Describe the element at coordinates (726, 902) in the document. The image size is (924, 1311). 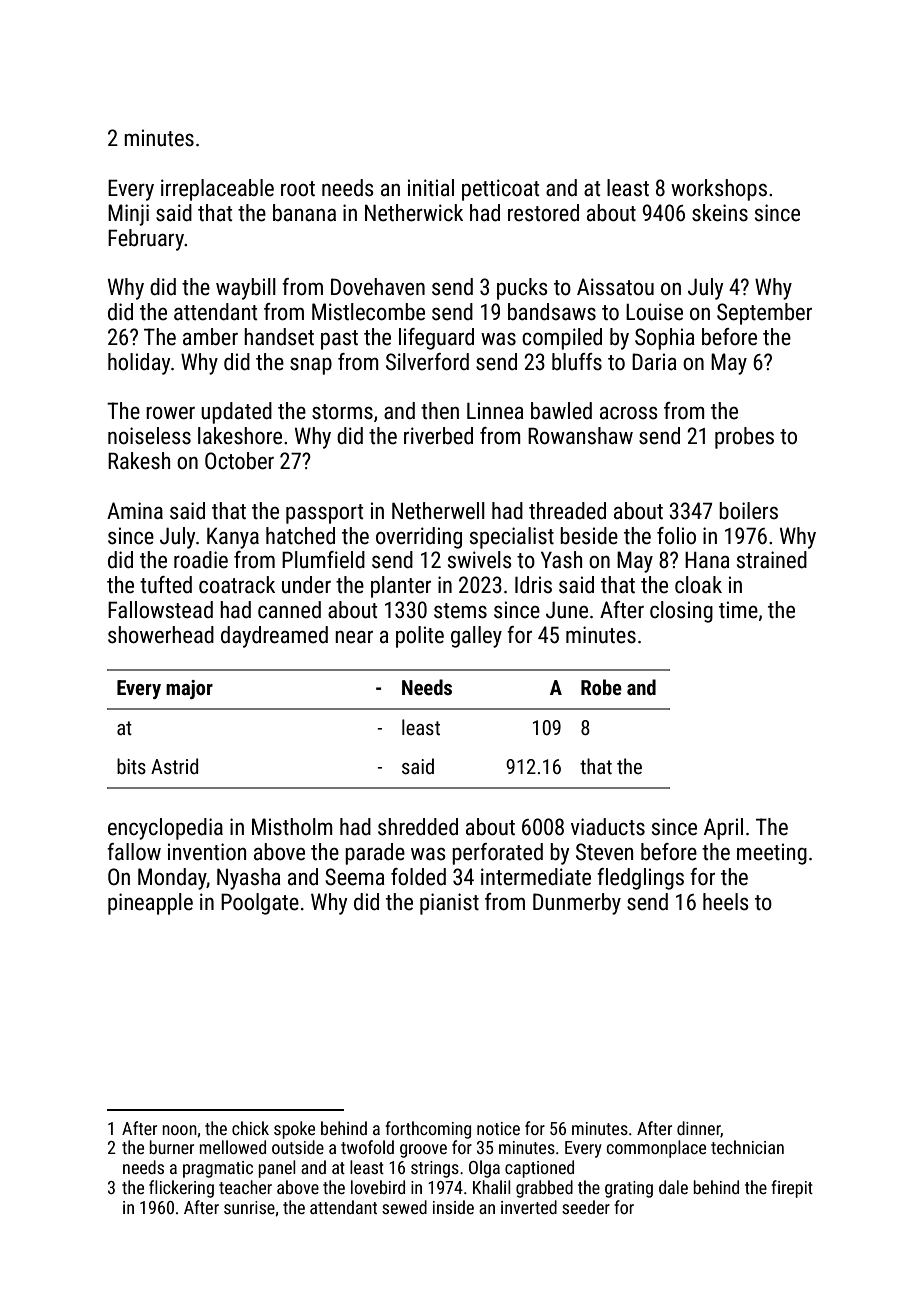
I see `heels` at that location.
